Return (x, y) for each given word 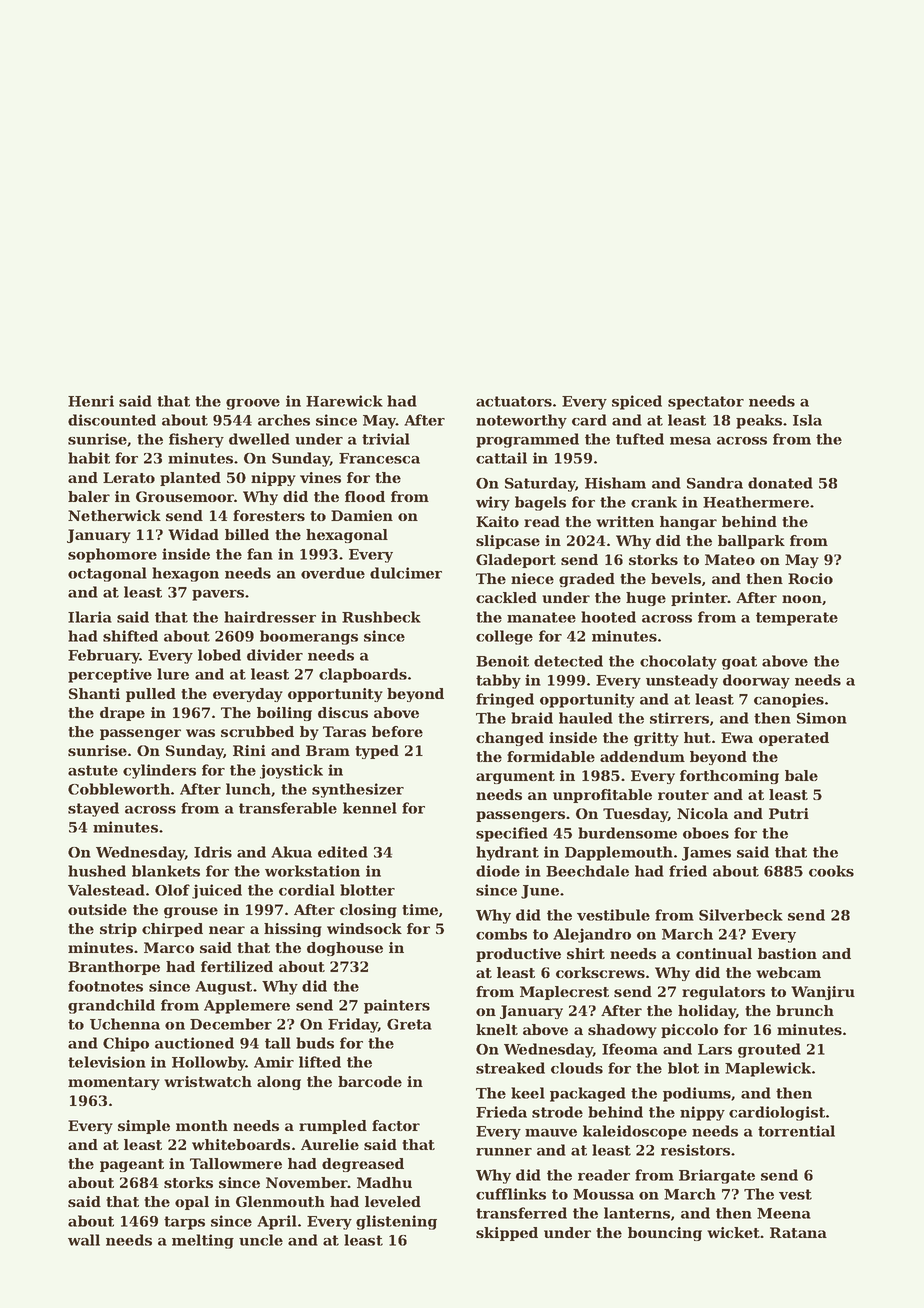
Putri (789, 813)
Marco (169, 947)
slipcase (508, 542)
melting (203, 1241)
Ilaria (90, 617)
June (540, 892)
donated (780, 483)
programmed (527, 440)
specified (512, 834)
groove (253, 404)
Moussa (603, 1194)
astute (93, 770)
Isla (807, 420)
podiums (697, 1094)
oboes (706, 833)
